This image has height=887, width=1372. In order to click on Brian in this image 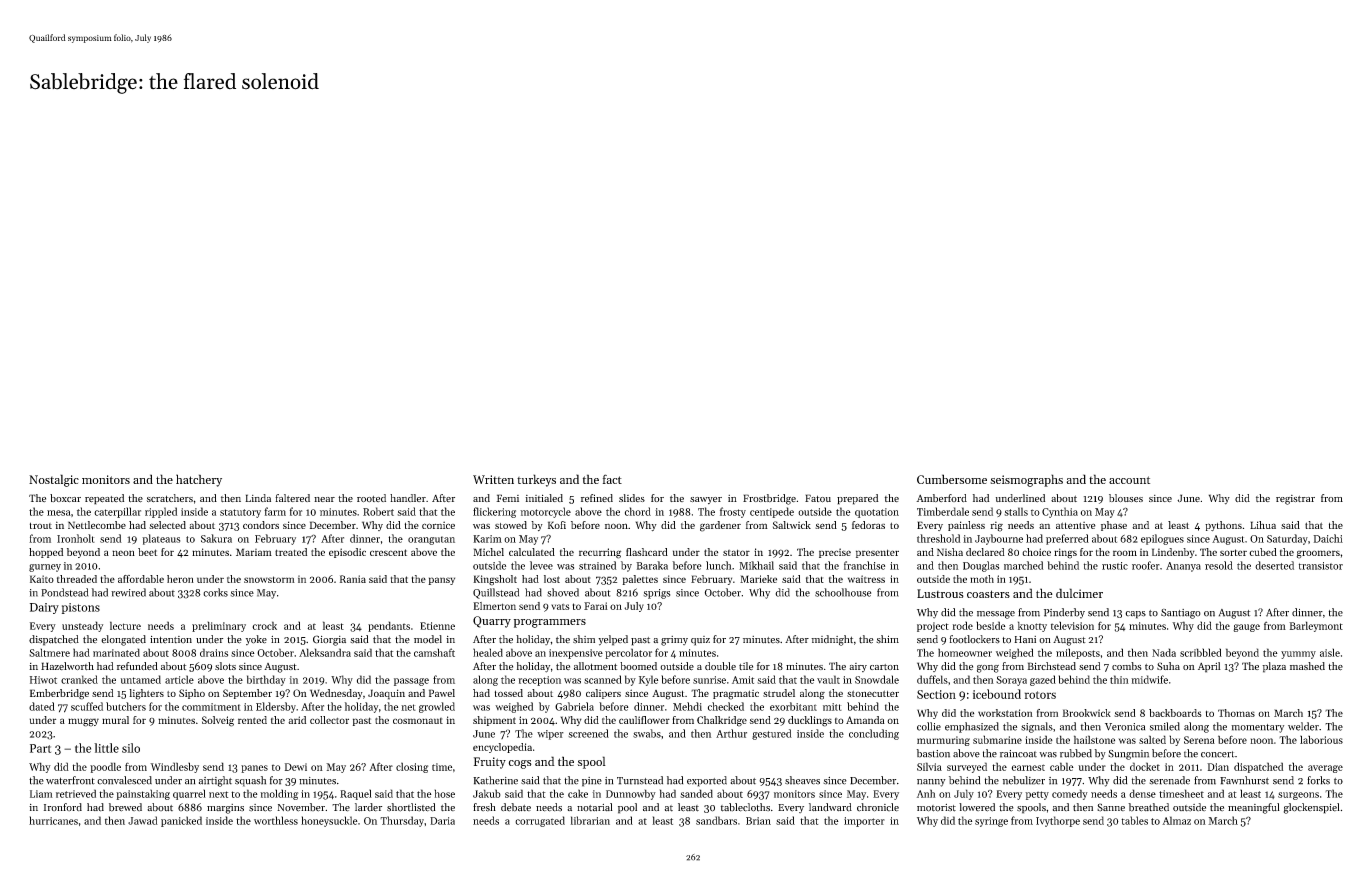, I will do `click(758, 821)`.
